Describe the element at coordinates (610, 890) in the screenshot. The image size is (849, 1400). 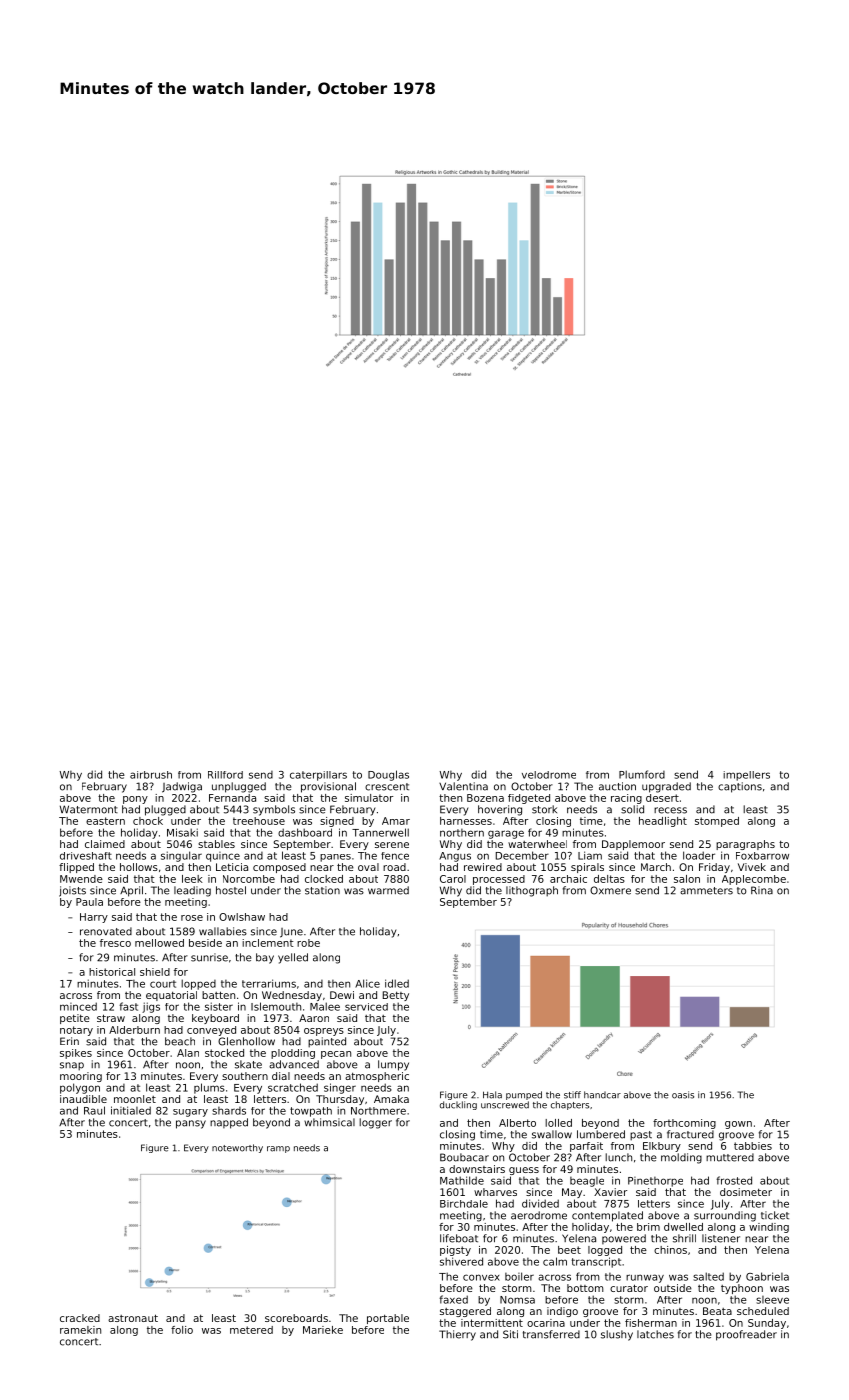
I see `Oxmere` at that location.
